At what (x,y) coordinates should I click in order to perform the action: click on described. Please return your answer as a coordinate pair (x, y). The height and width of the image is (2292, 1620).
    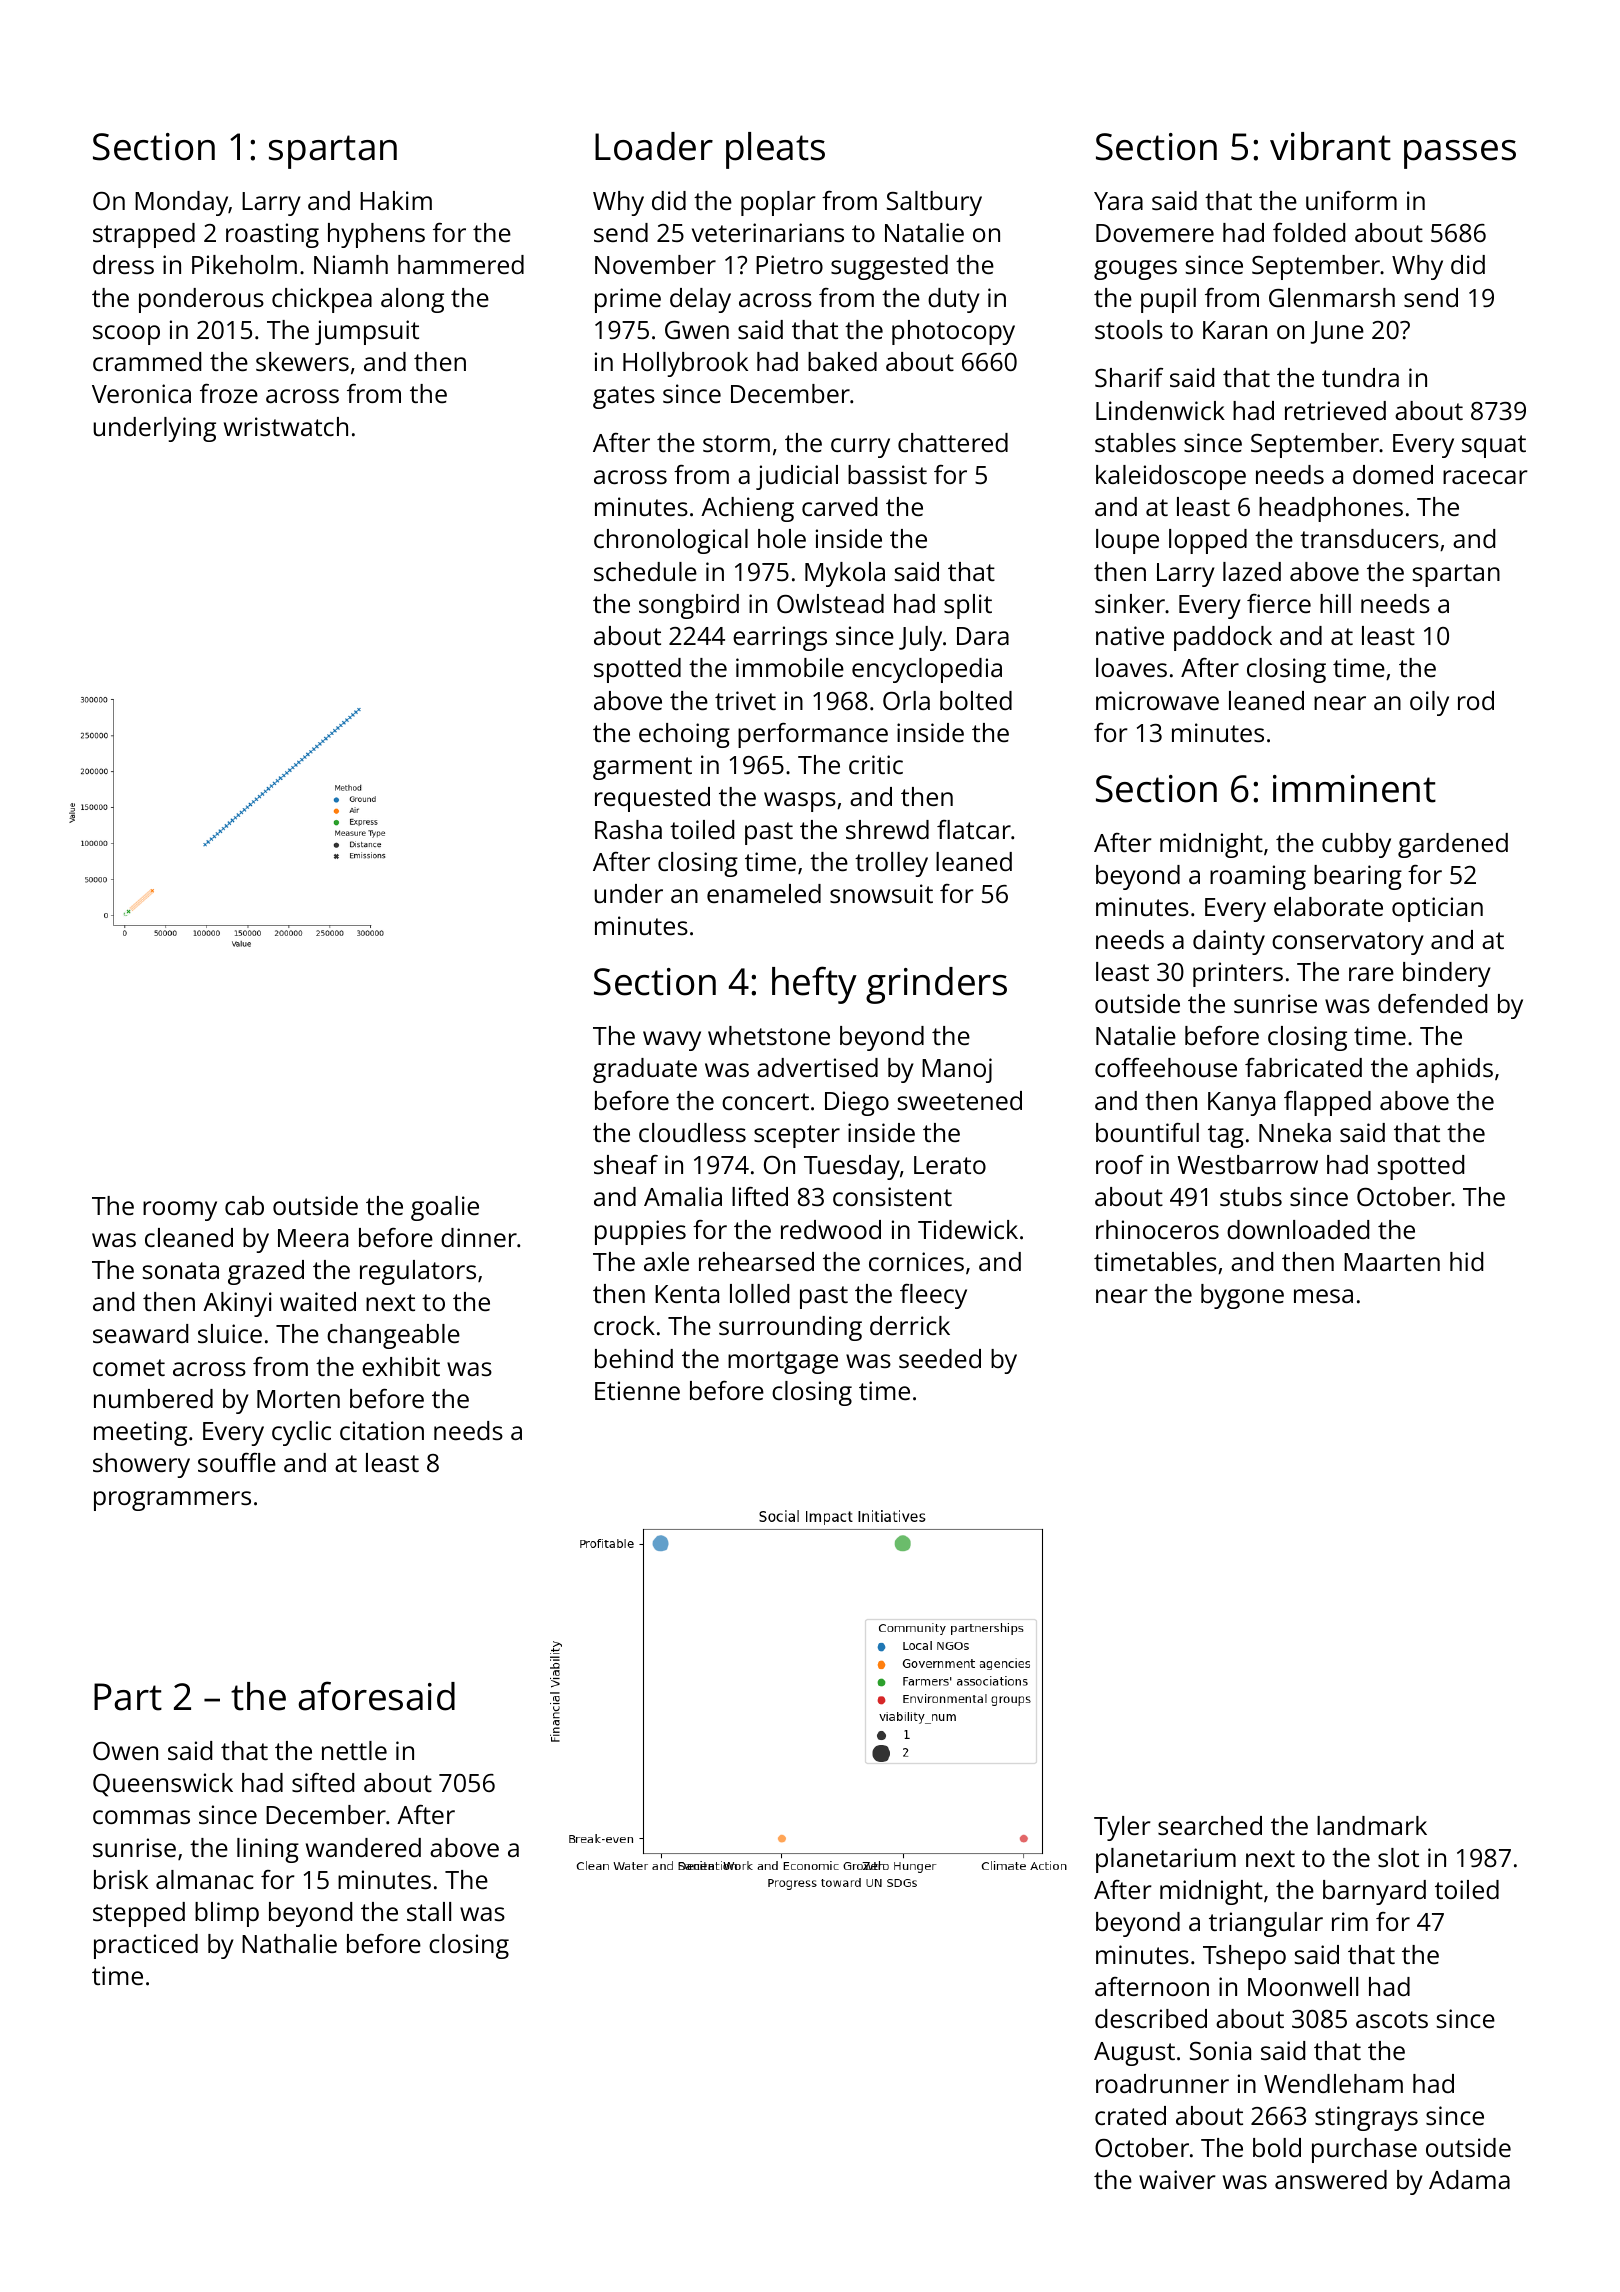
    Looking at the image, I should click on (1151, 2018).
